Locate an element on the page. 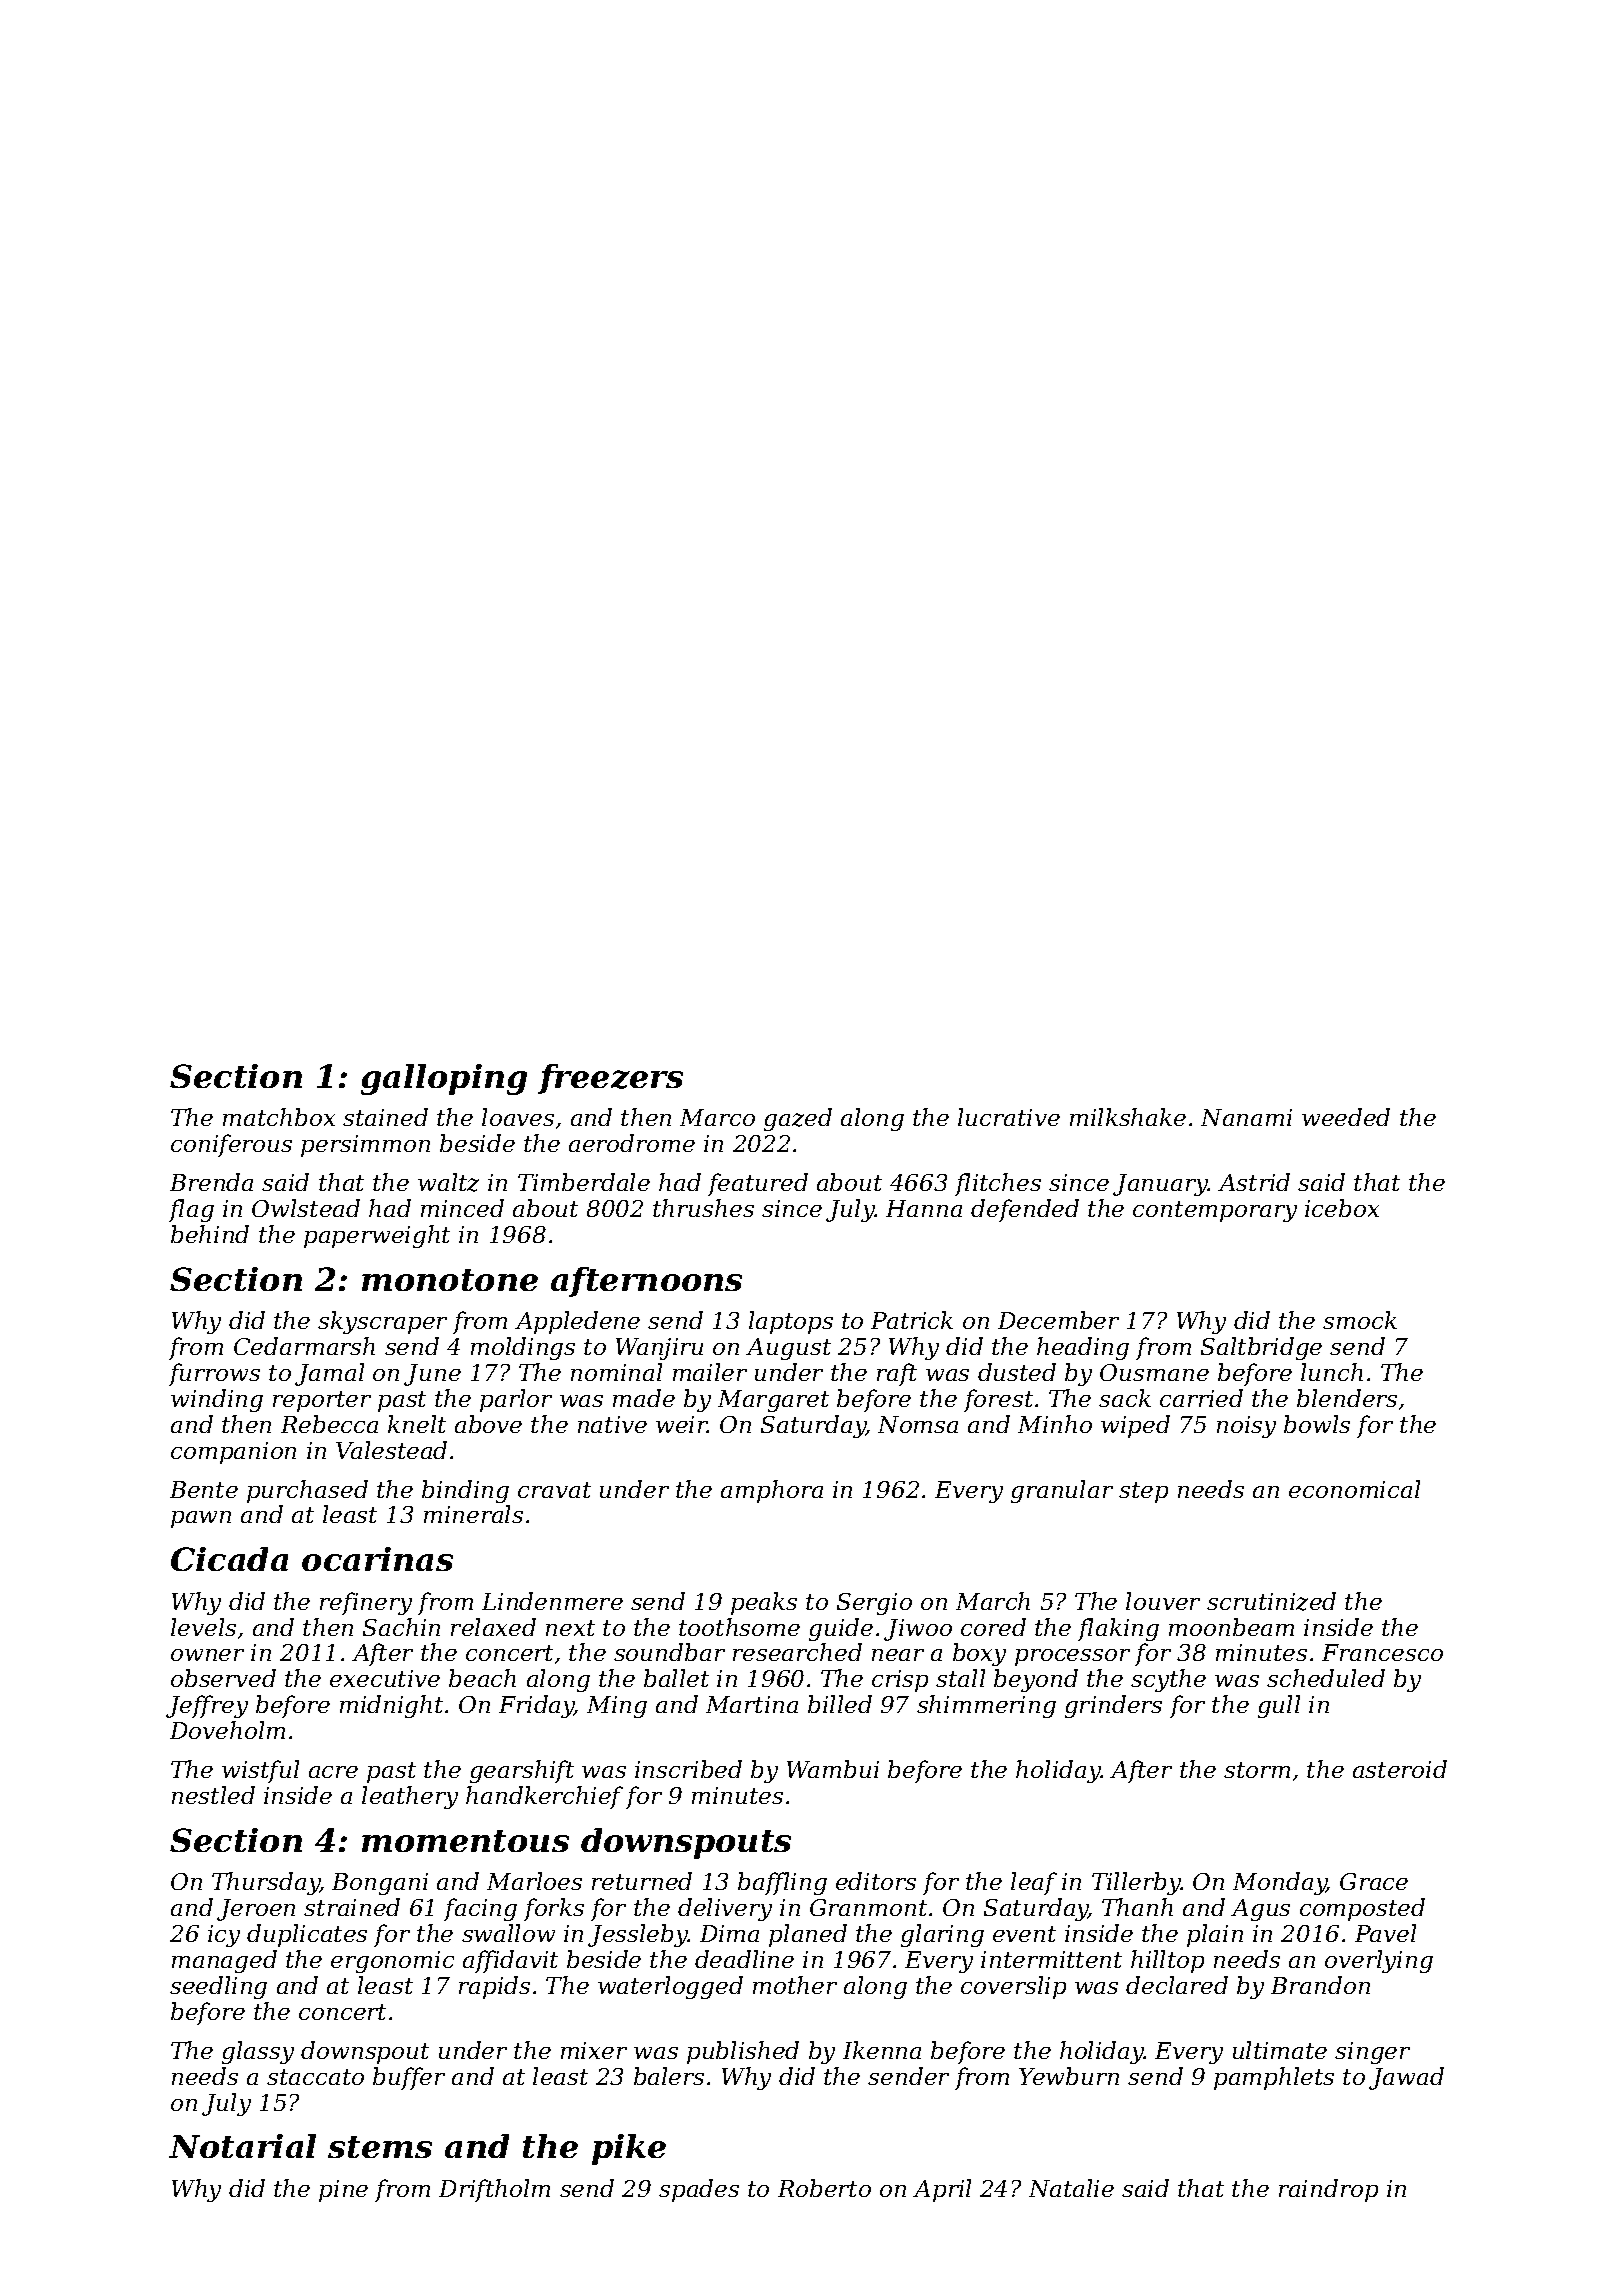 This page has height=2292, width=1620. Minho is located at coordinates (1055, 1424).
